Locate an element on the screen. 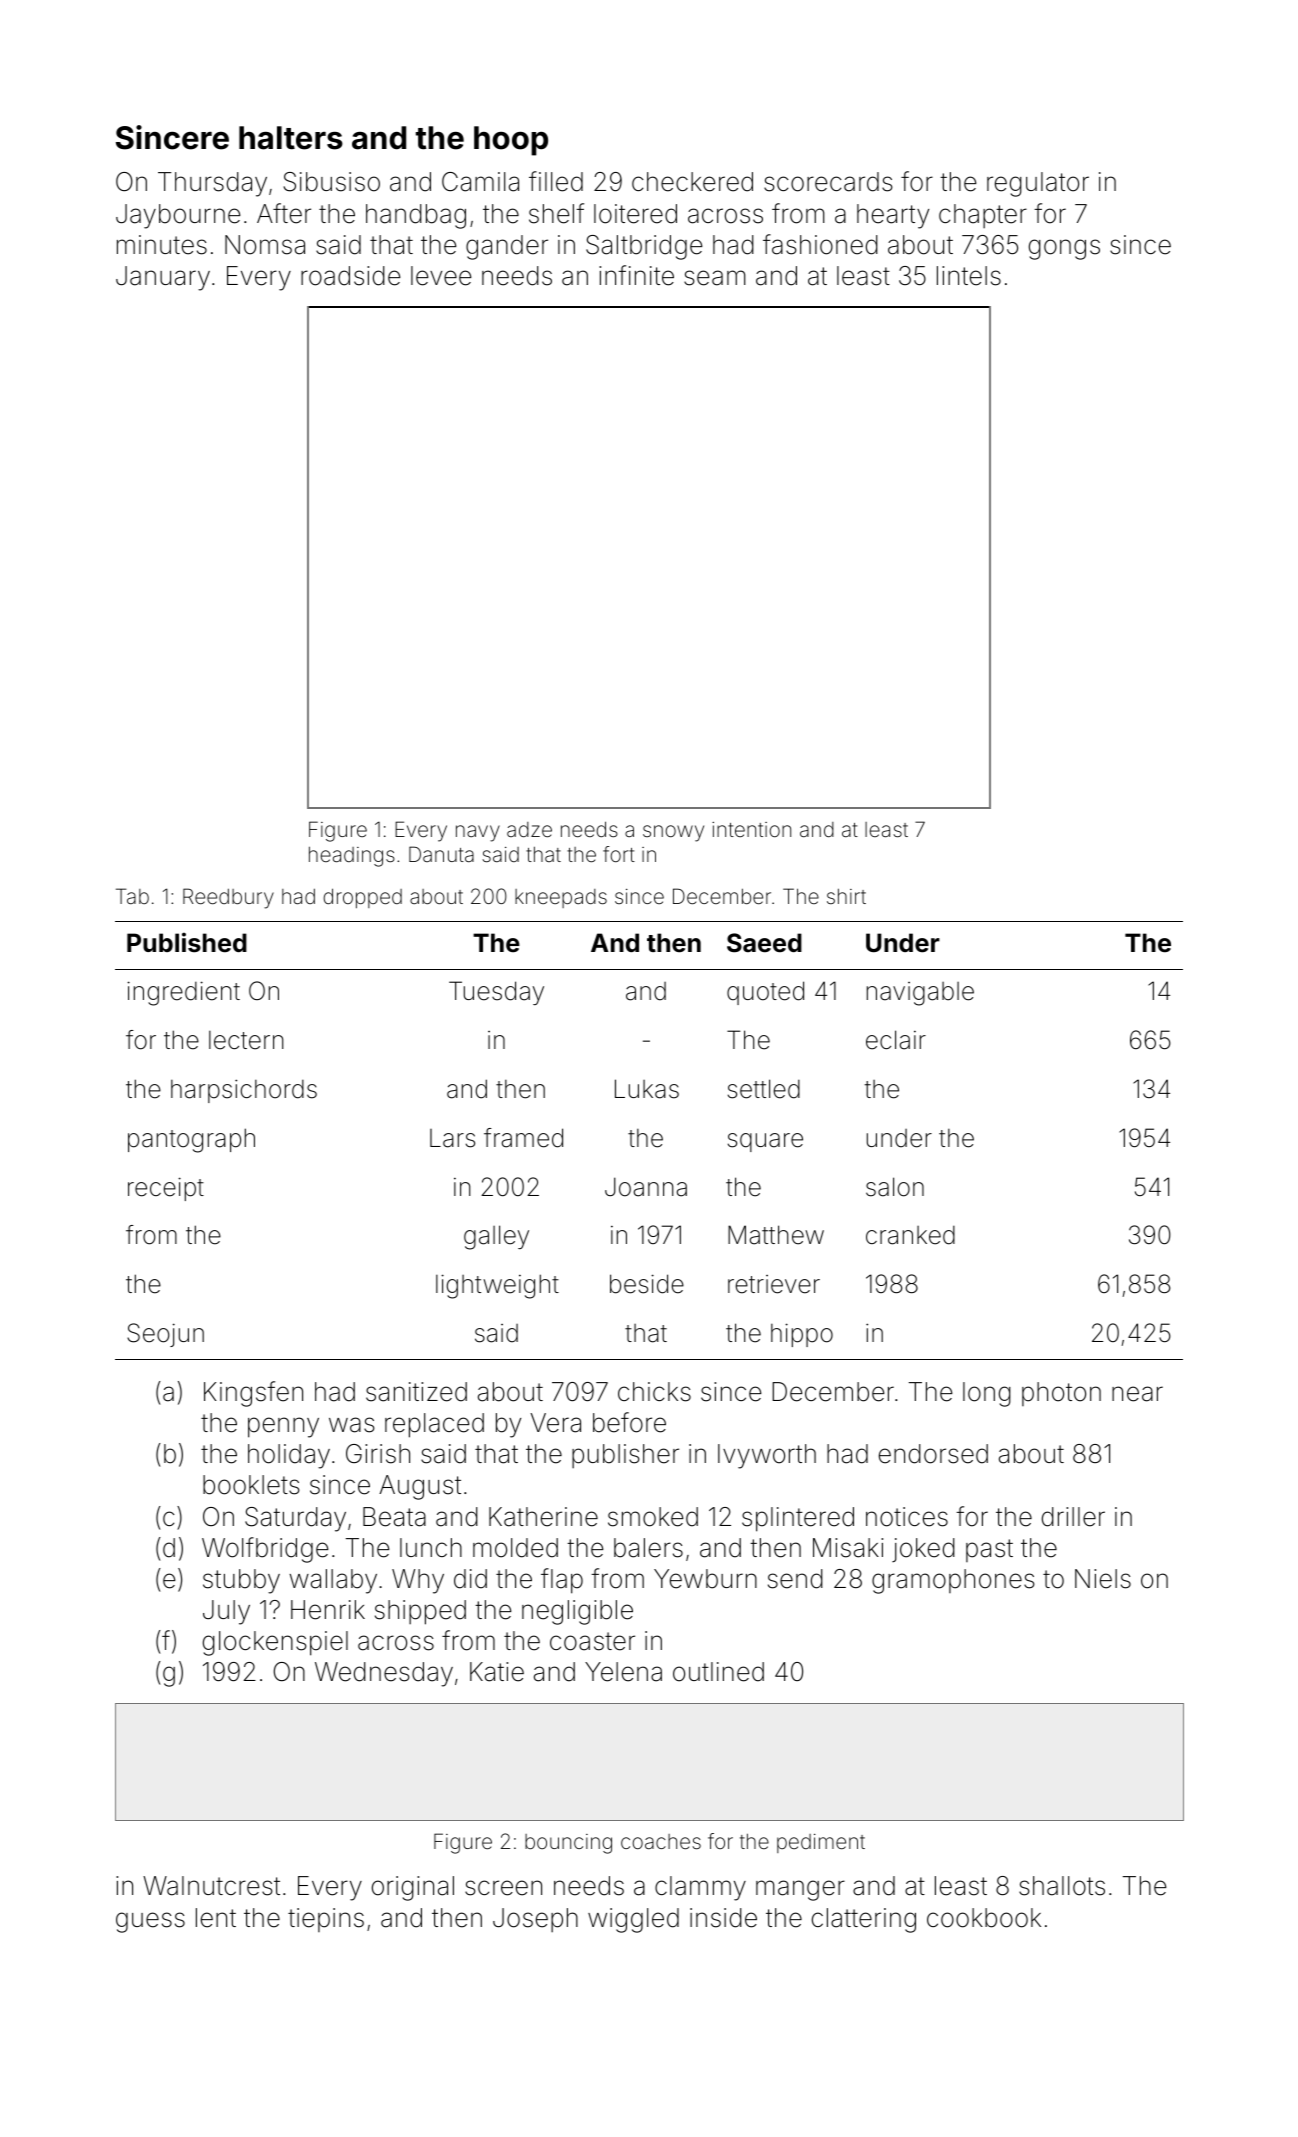  Joseph is located at coordinates (535, 1920).
